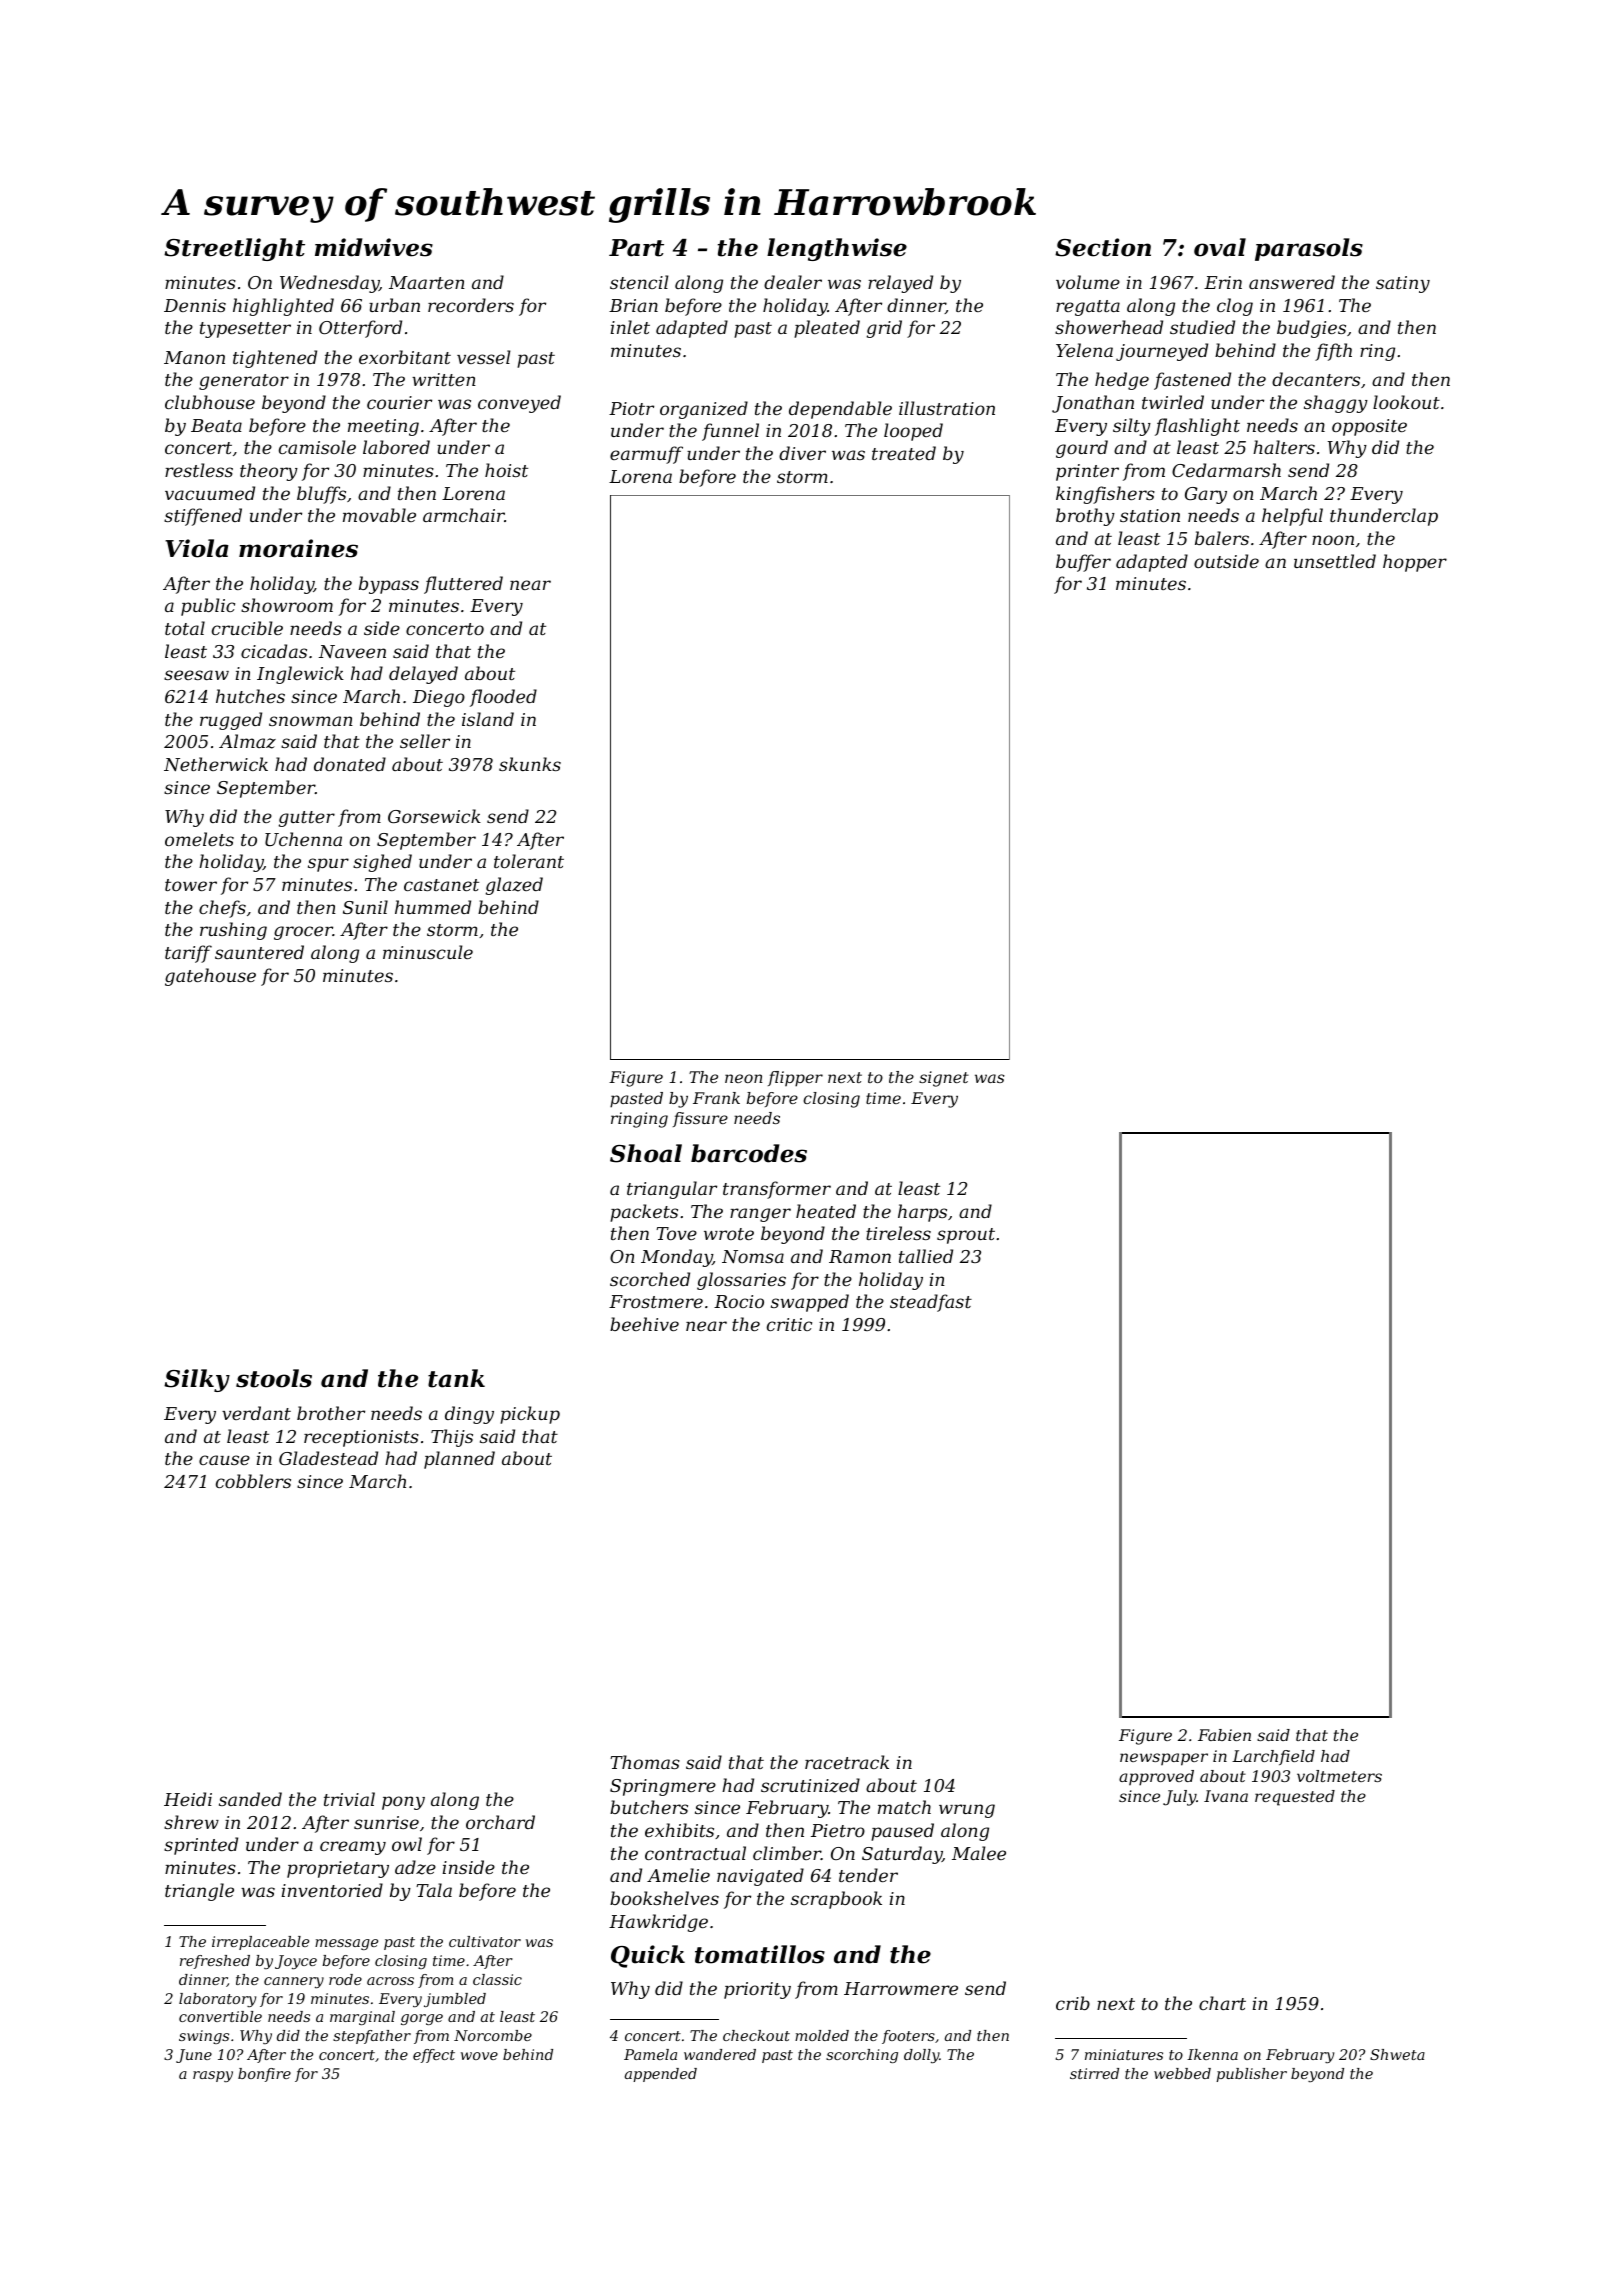 This page has height=2292, width=1620. I want to click on raspy, so click(213, 2076).
